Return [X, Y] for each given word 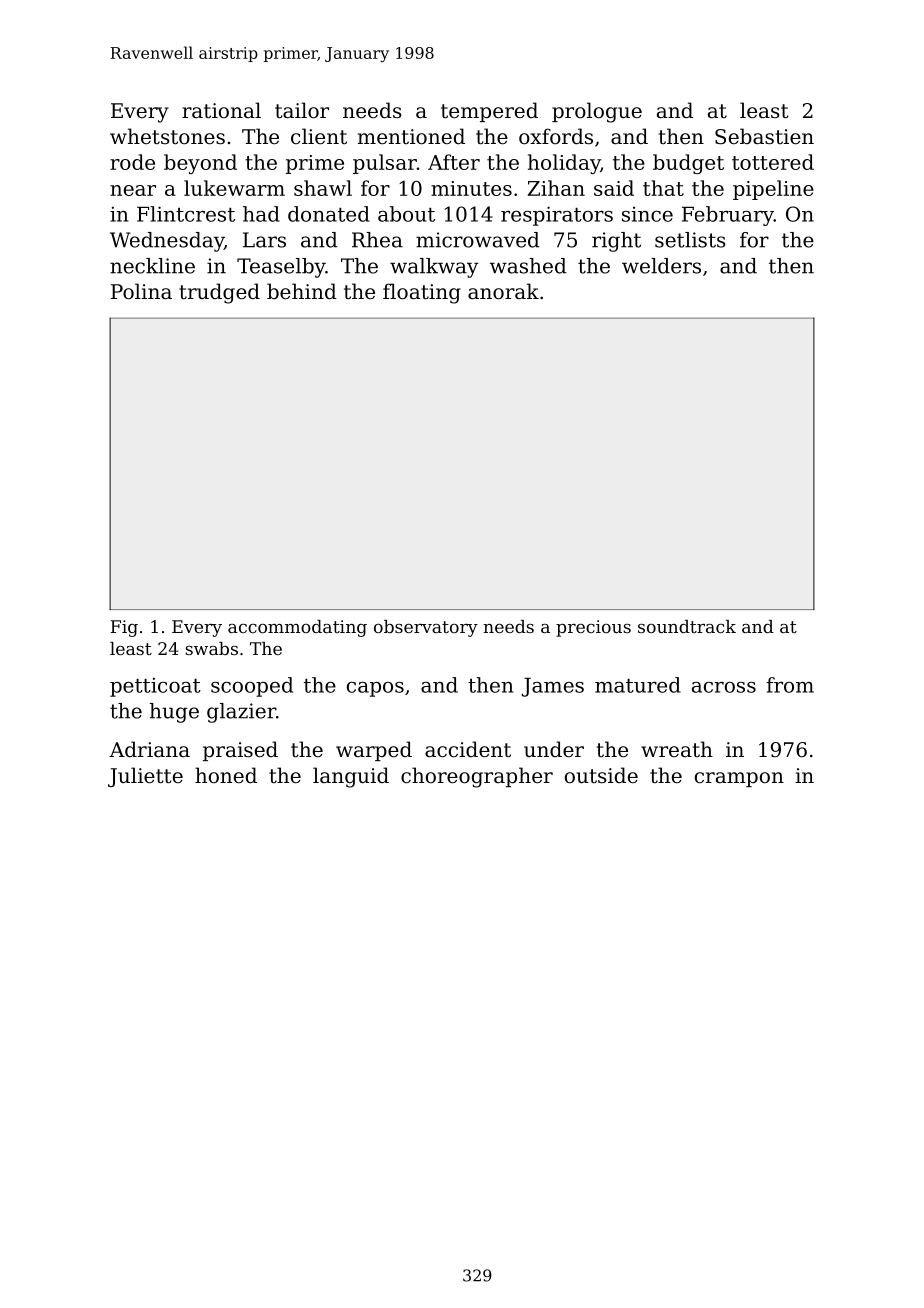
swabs [211, 648]
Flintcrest [186, 214]
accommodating [297, 628]
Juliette [145, 777]
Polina [141, 291]
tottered [773, 162]
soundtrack [687, 626]
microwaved [478, 240]
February [728, 216]
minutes [471, 188]
